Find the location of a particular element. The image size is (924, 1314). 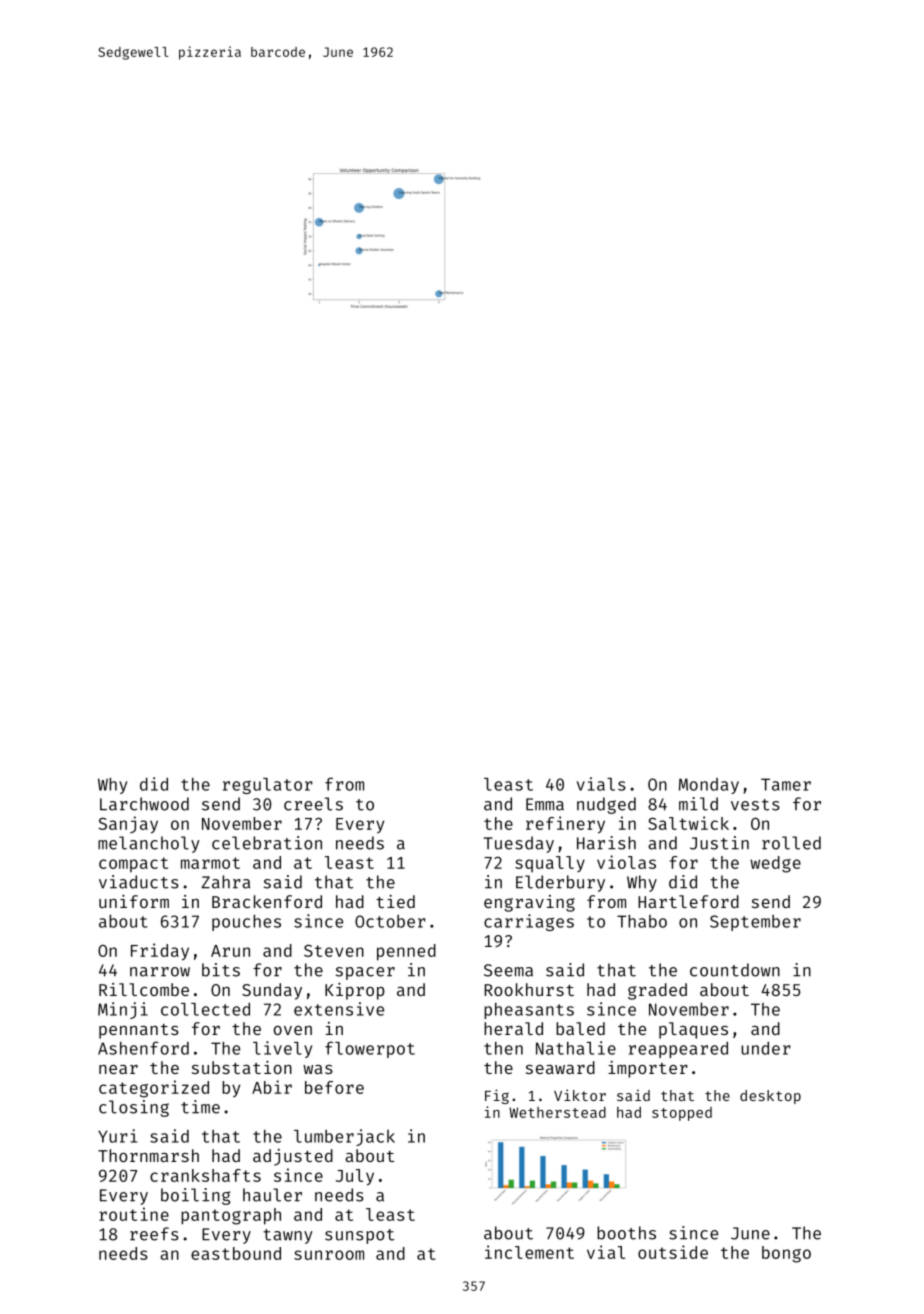

stopped is located at coordinates (682, 1114).
